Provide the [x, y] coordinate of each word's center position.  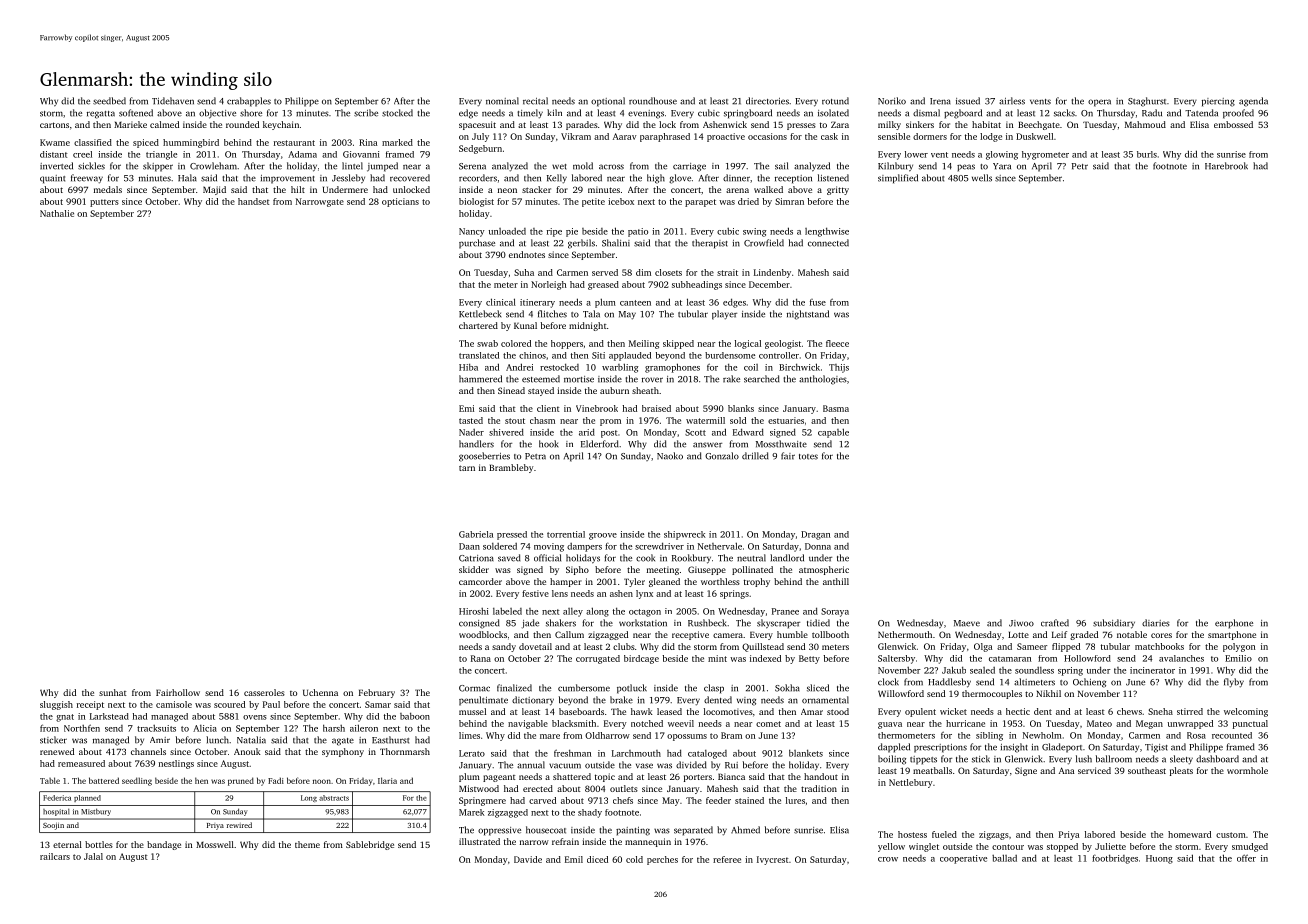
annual [531, 765]
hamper [566, 582]
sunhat [112, 692]
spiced [146, 143]
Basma [836, 408]
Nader [471, 432]
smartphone [1232, 635]
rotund [835, 101]
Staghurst [1147, 102]
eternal [67, 844]
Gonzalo [722, 456]
